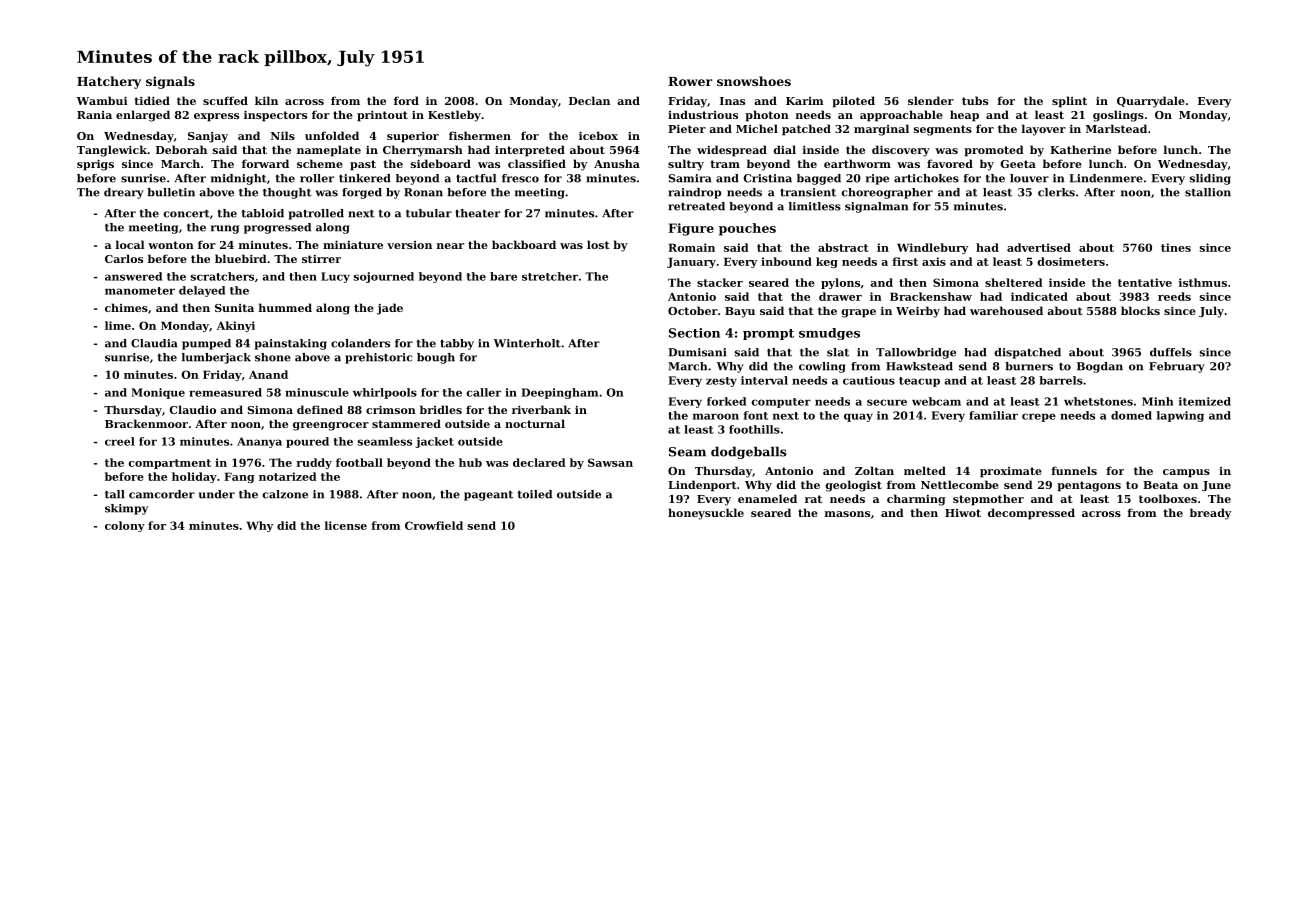 The width and height of the page is (1308, 924). What do you see at coordinates (706, 514) in the page?
I see `honeysuckle` at bounding box center [706, 514].
